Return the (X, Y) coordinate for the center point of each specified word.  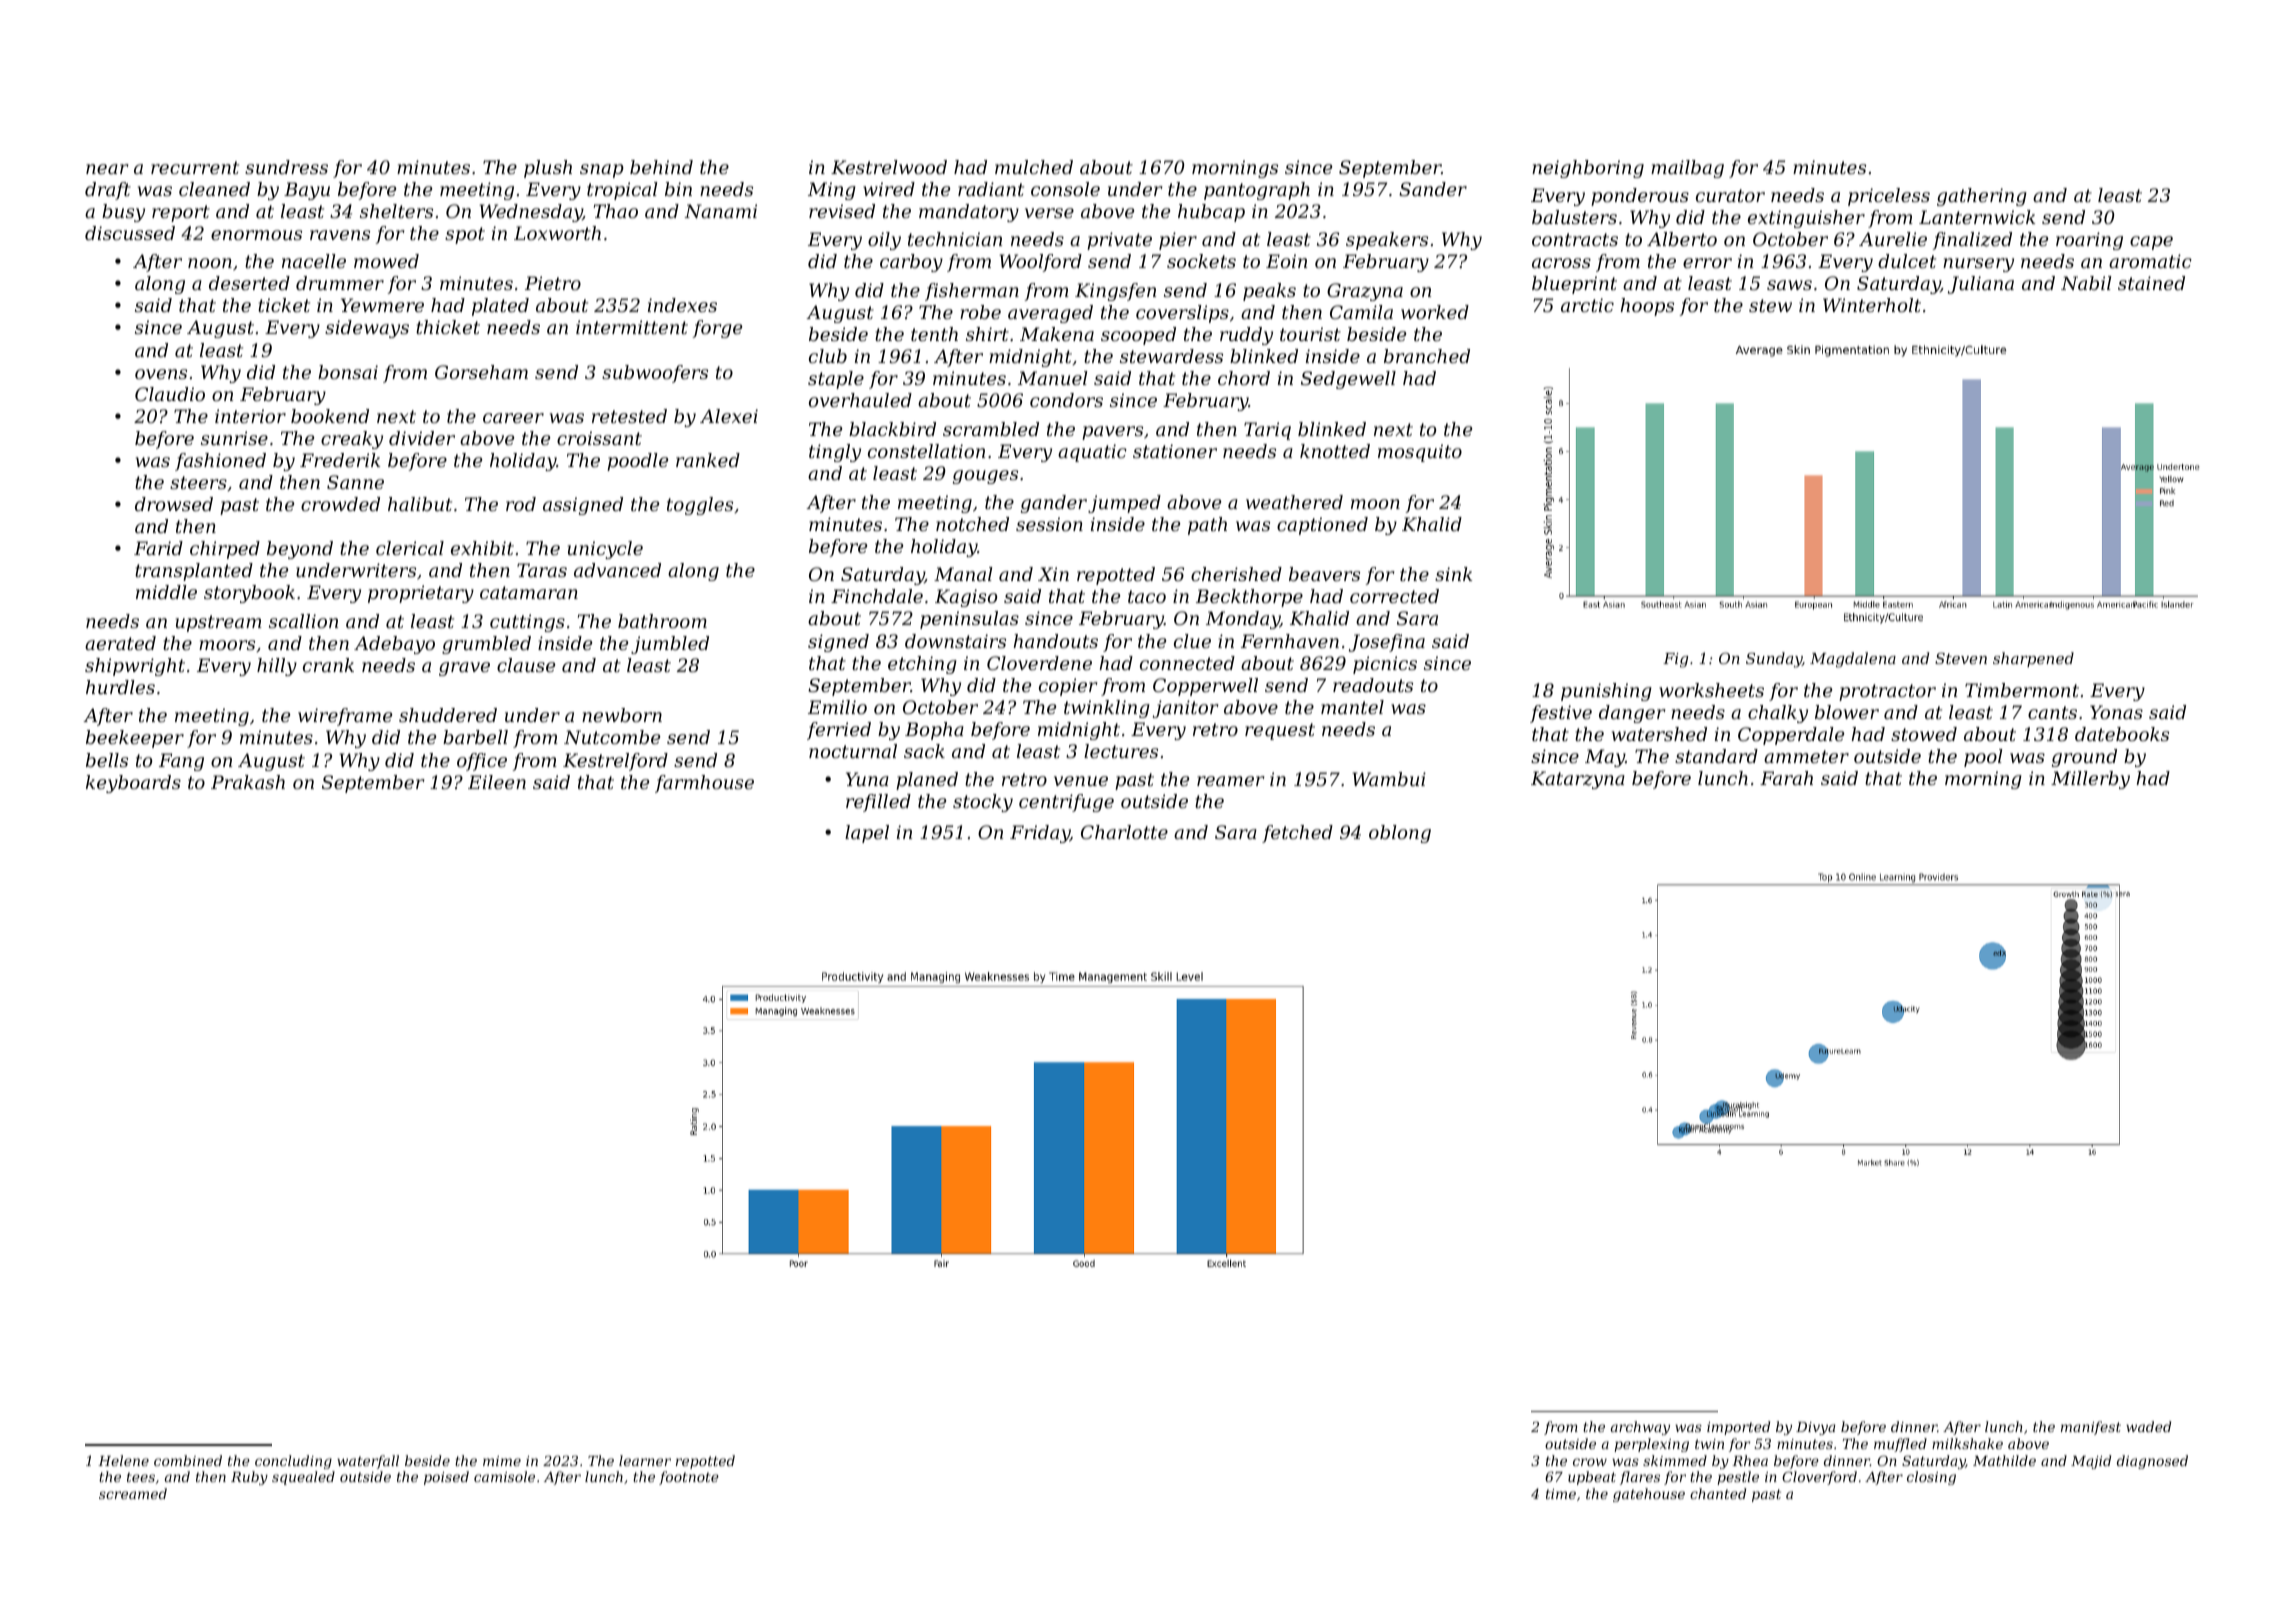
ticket (284, 305)
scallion (303, 621)
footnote (689, 1478)
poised (446, 1478)
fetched (1297, 834)
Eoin (1286, 261)
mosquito (1420, 453)
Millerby (2090, 780)
